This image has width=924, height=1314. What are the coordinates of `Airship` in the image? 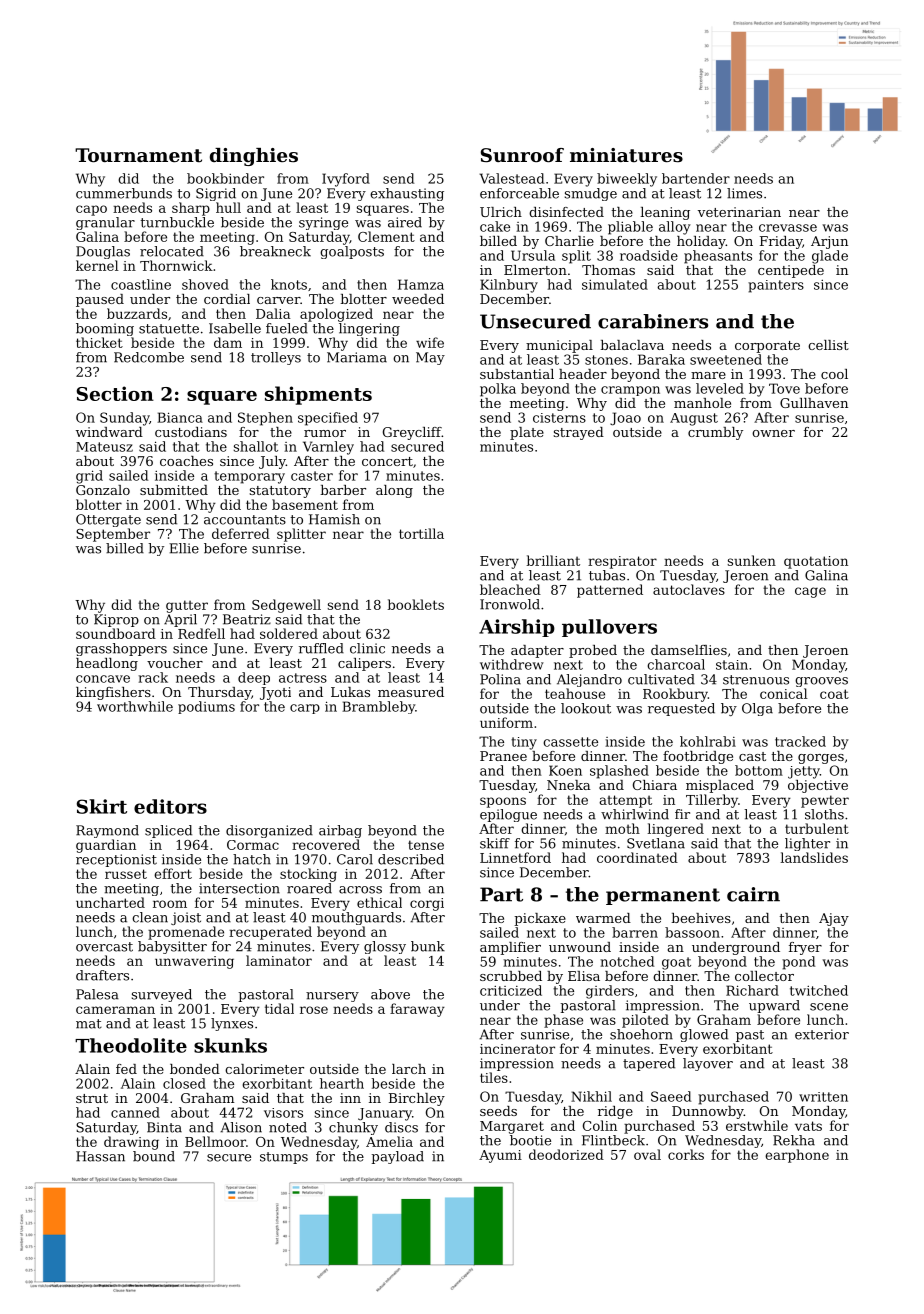 It's located at (517, 628).
